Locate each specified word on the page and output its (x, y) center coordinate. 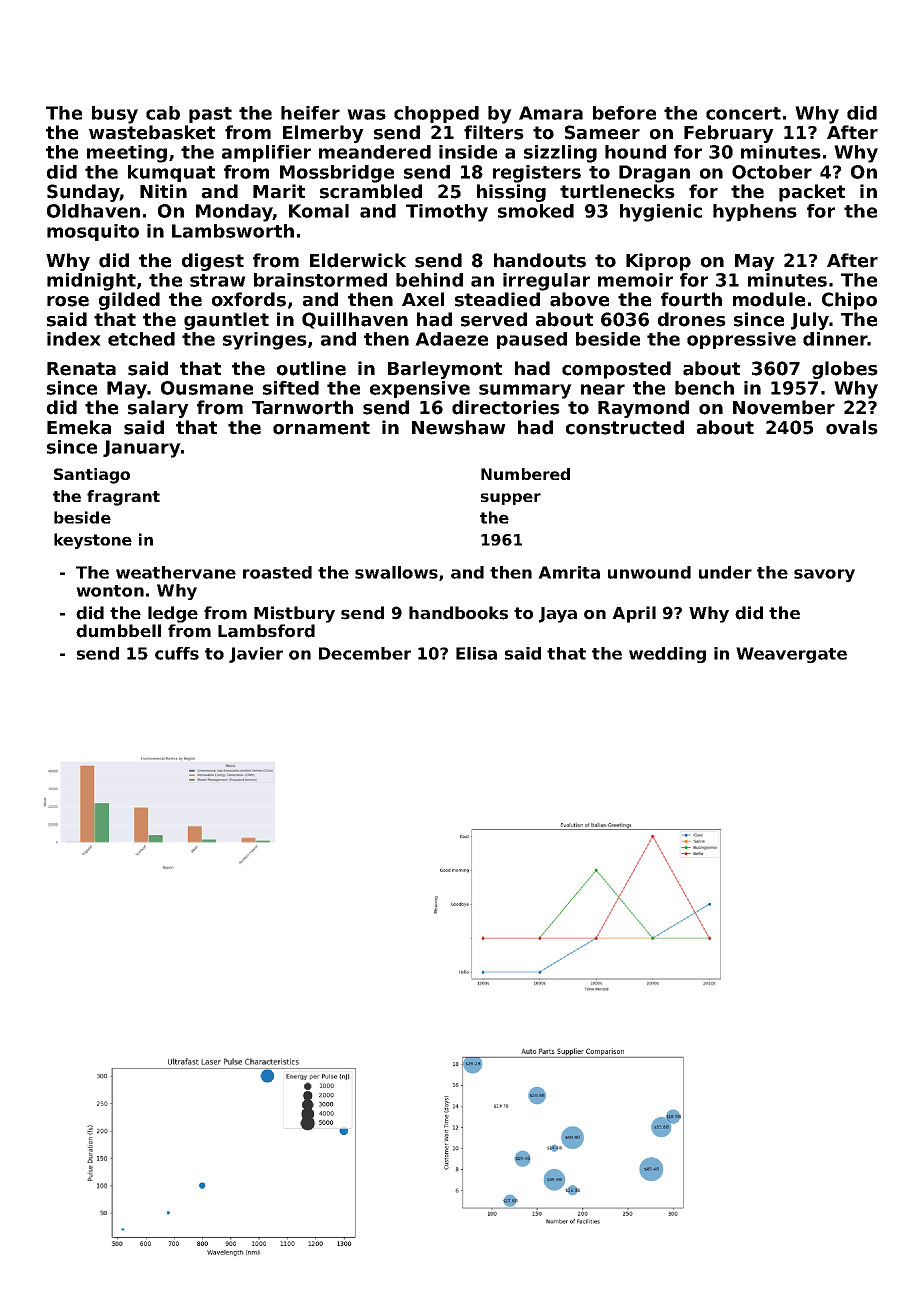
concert (743, 113)
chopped (436, 114)
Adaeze (451, 339)
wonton (110, 591)
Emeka (79, 427)
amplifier (266, 153)
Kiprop (658, 262)
